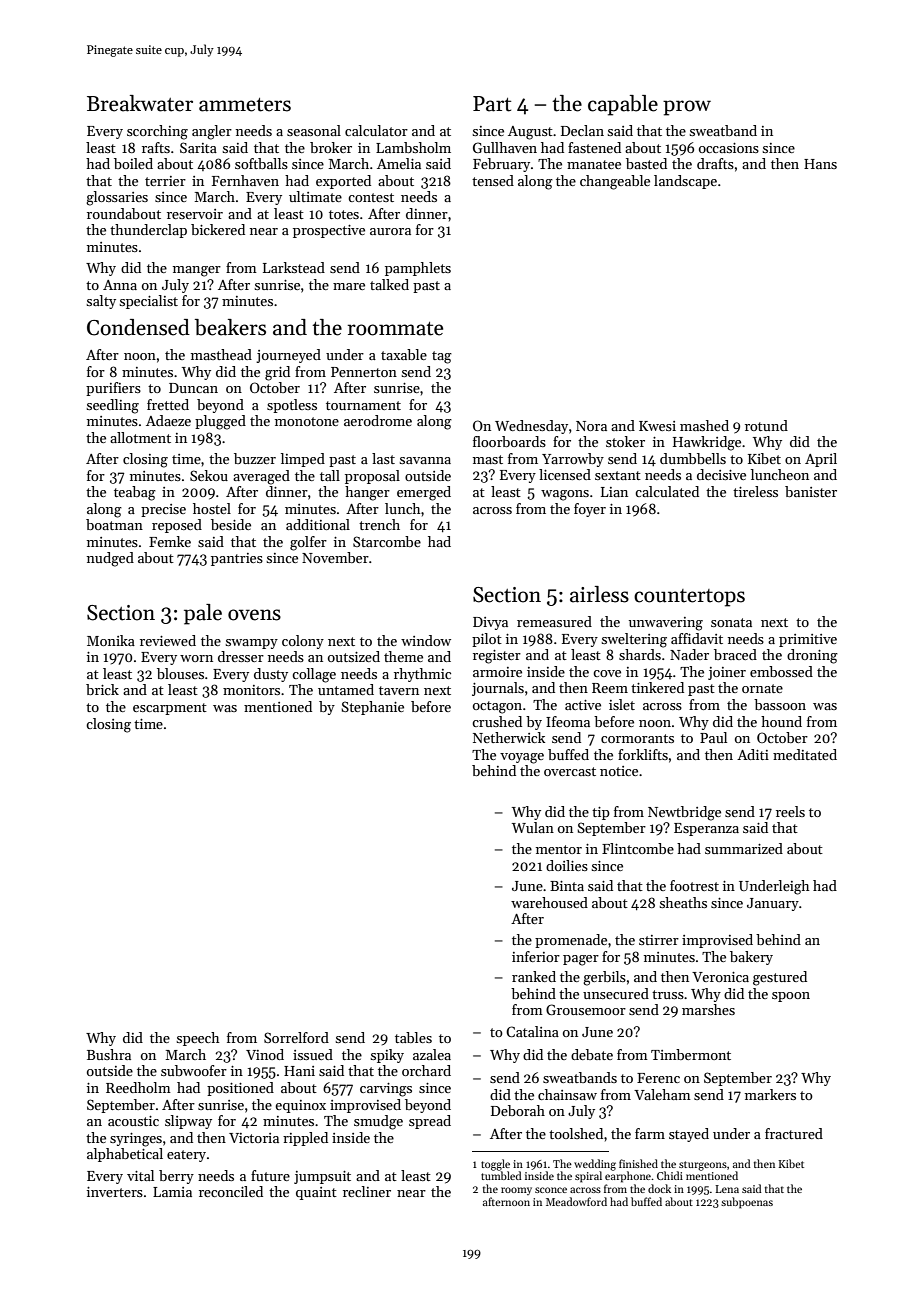 The width and height of the screenshot is (924, 1308). I want to click on precise, so click(163, 510).
